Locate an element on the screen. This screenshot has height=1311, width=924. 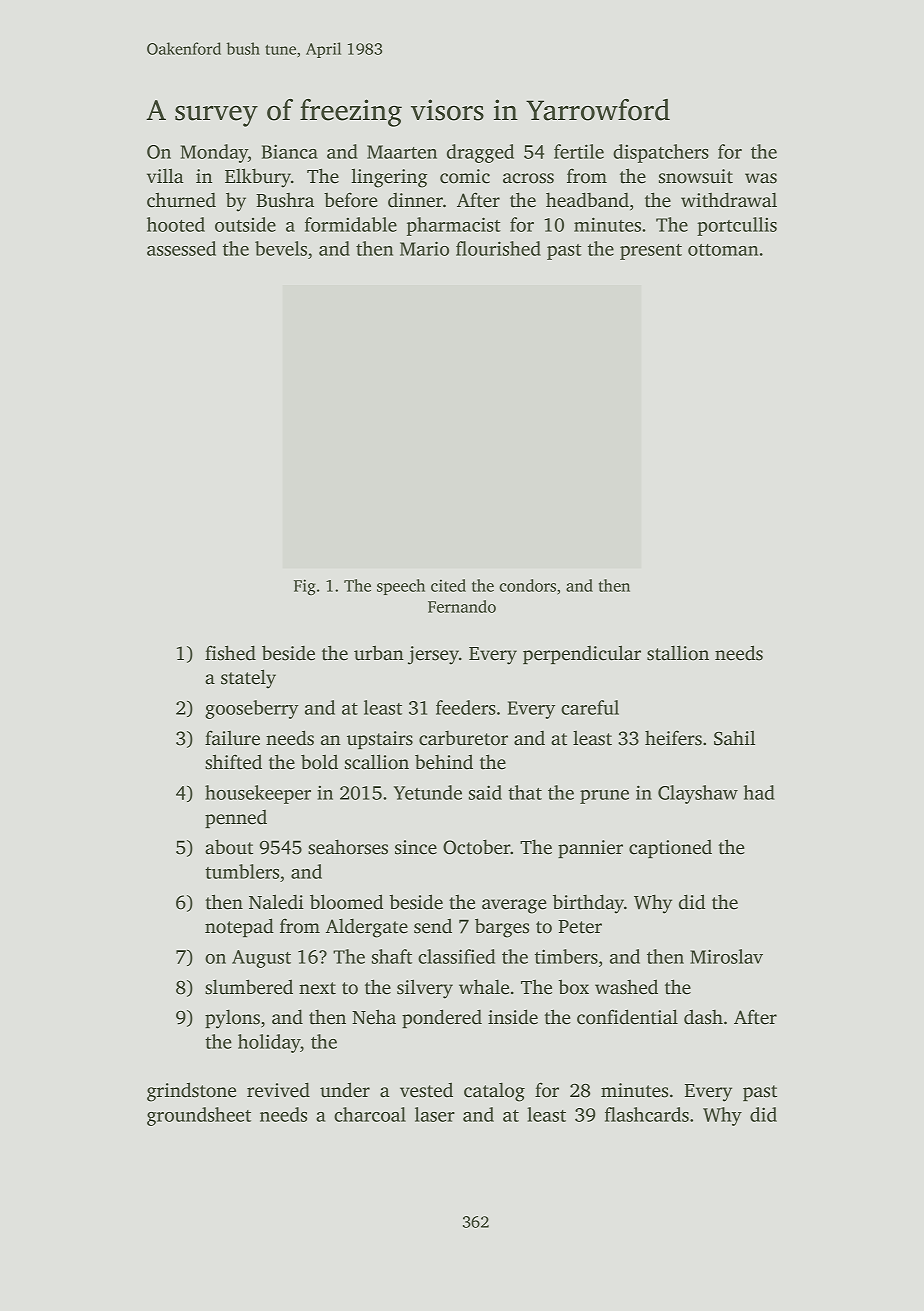
outside is located at coordinates (245, 224).
